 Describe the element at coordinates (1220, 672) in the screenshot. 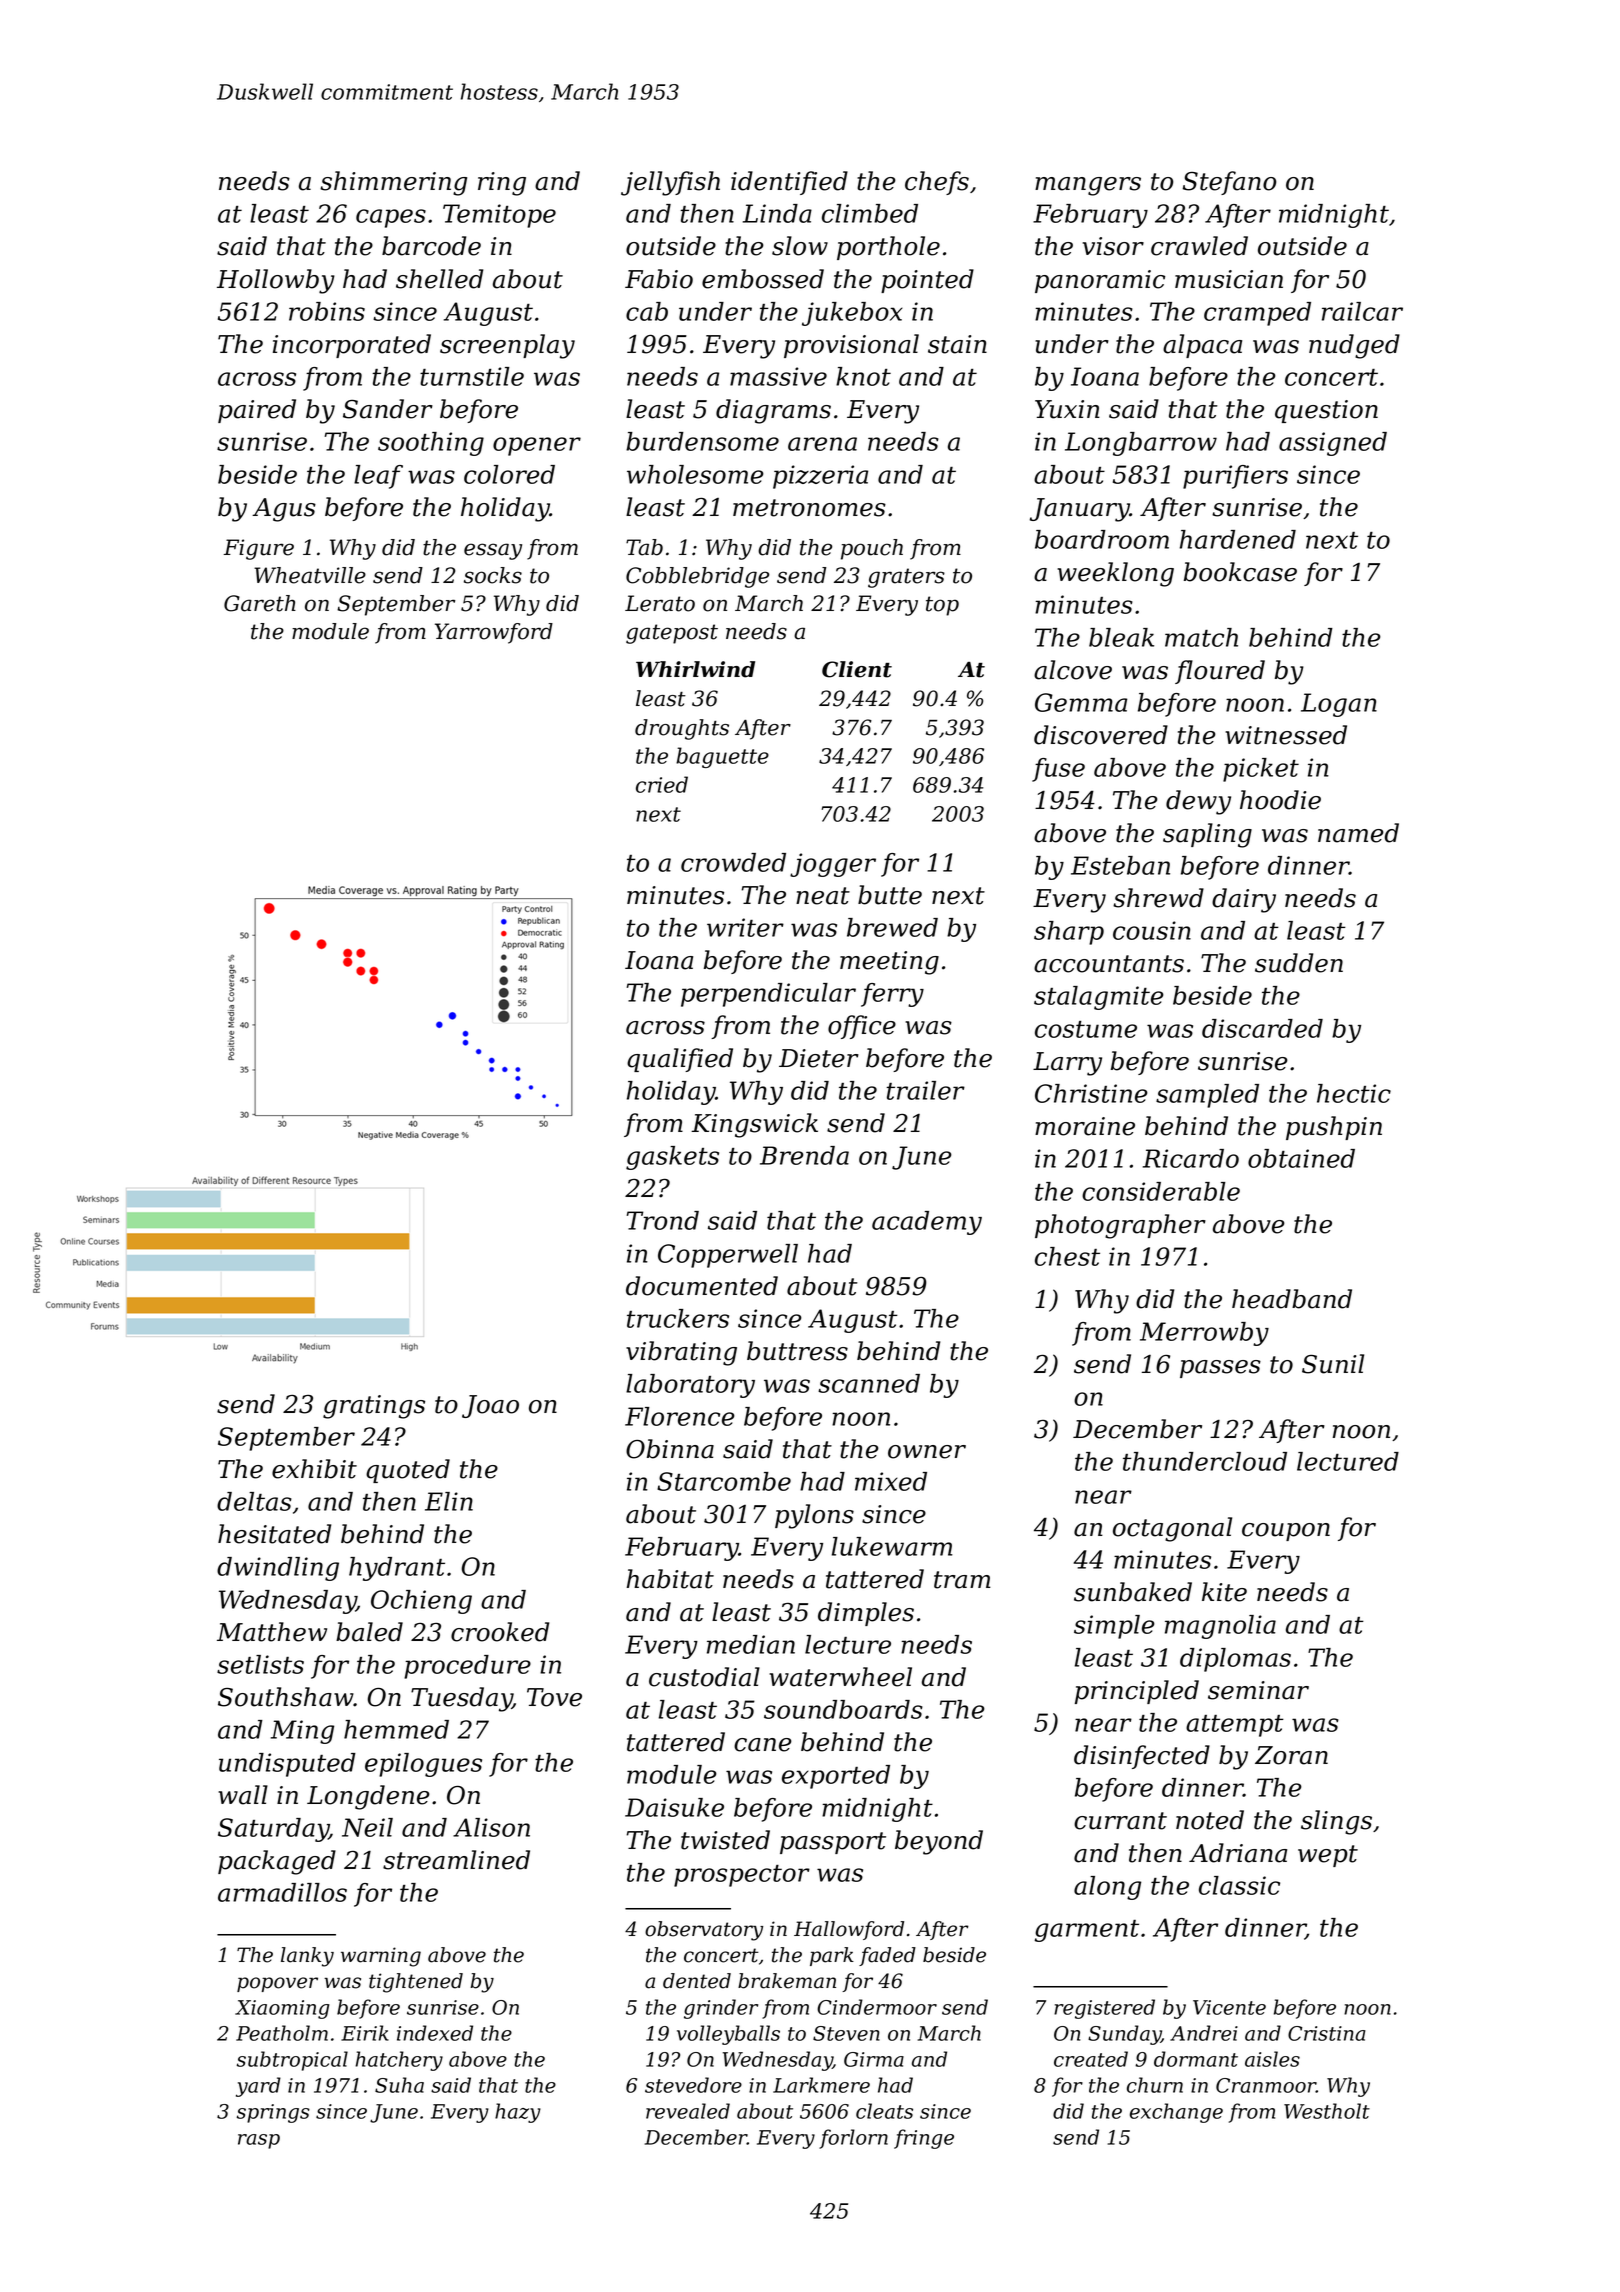

I see `floured` at that location.
